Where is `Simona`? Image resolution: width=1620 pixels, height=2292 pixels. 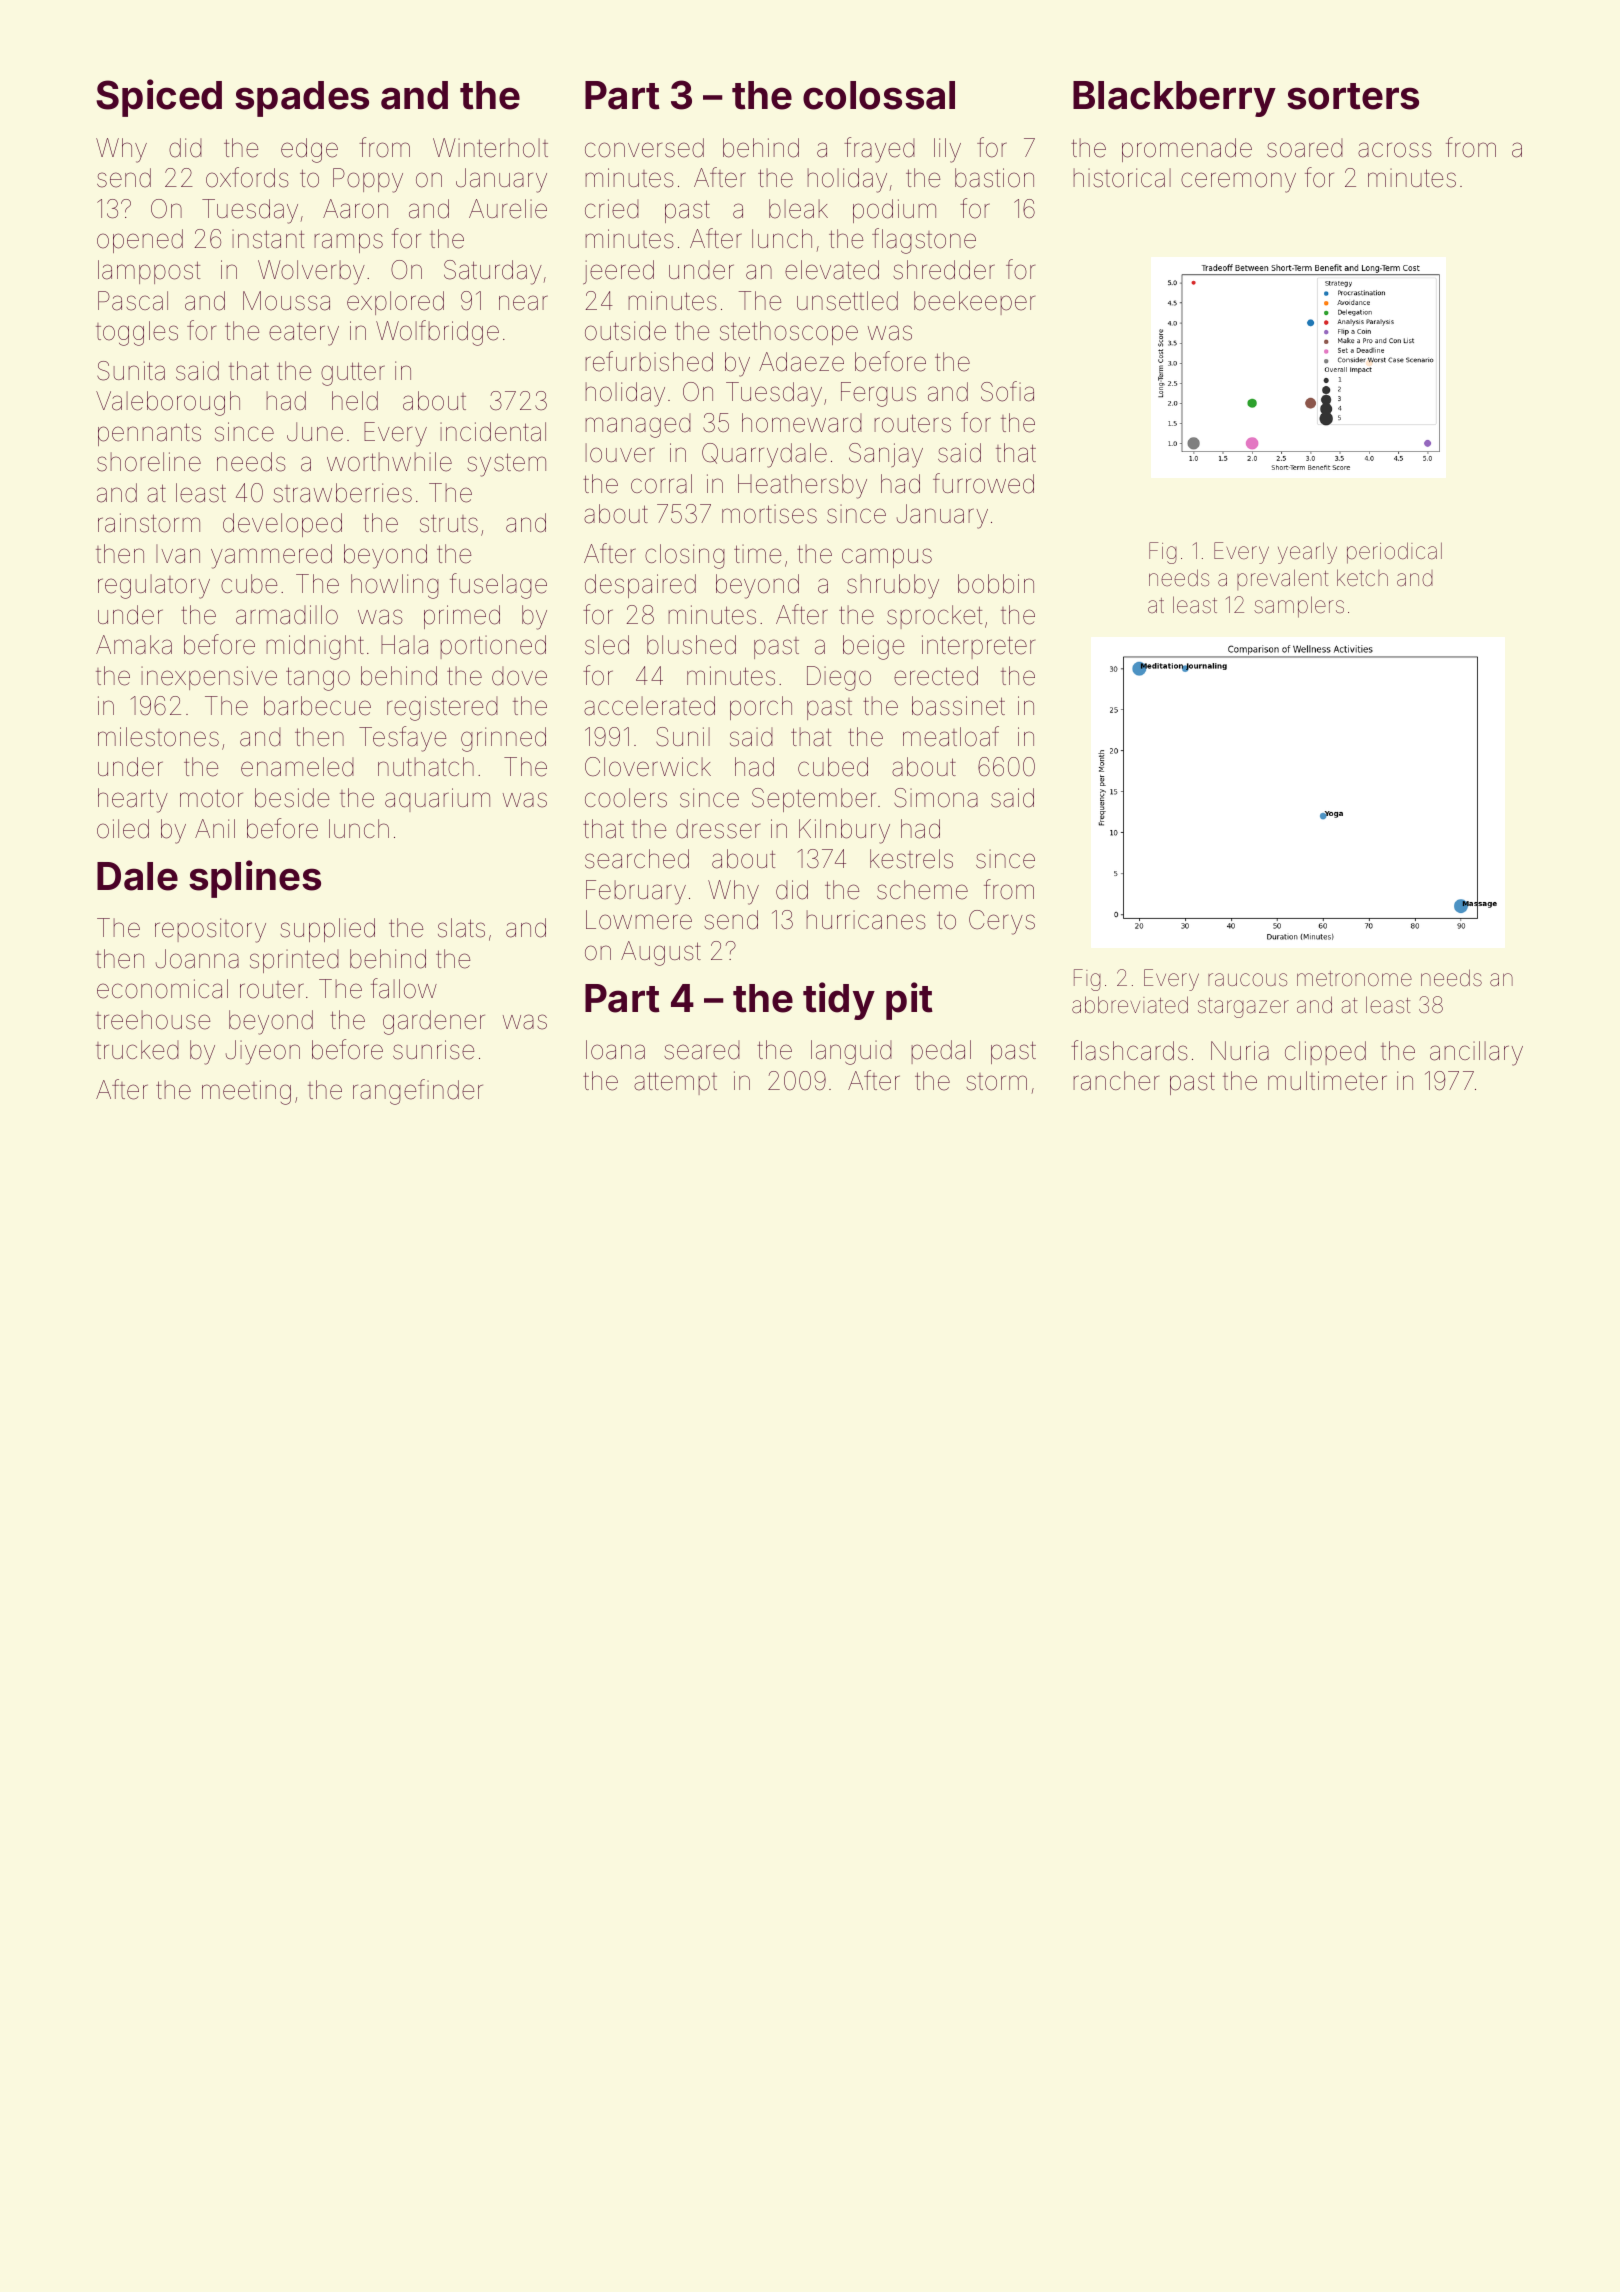 Simona is located at coordinates (936, 798).
